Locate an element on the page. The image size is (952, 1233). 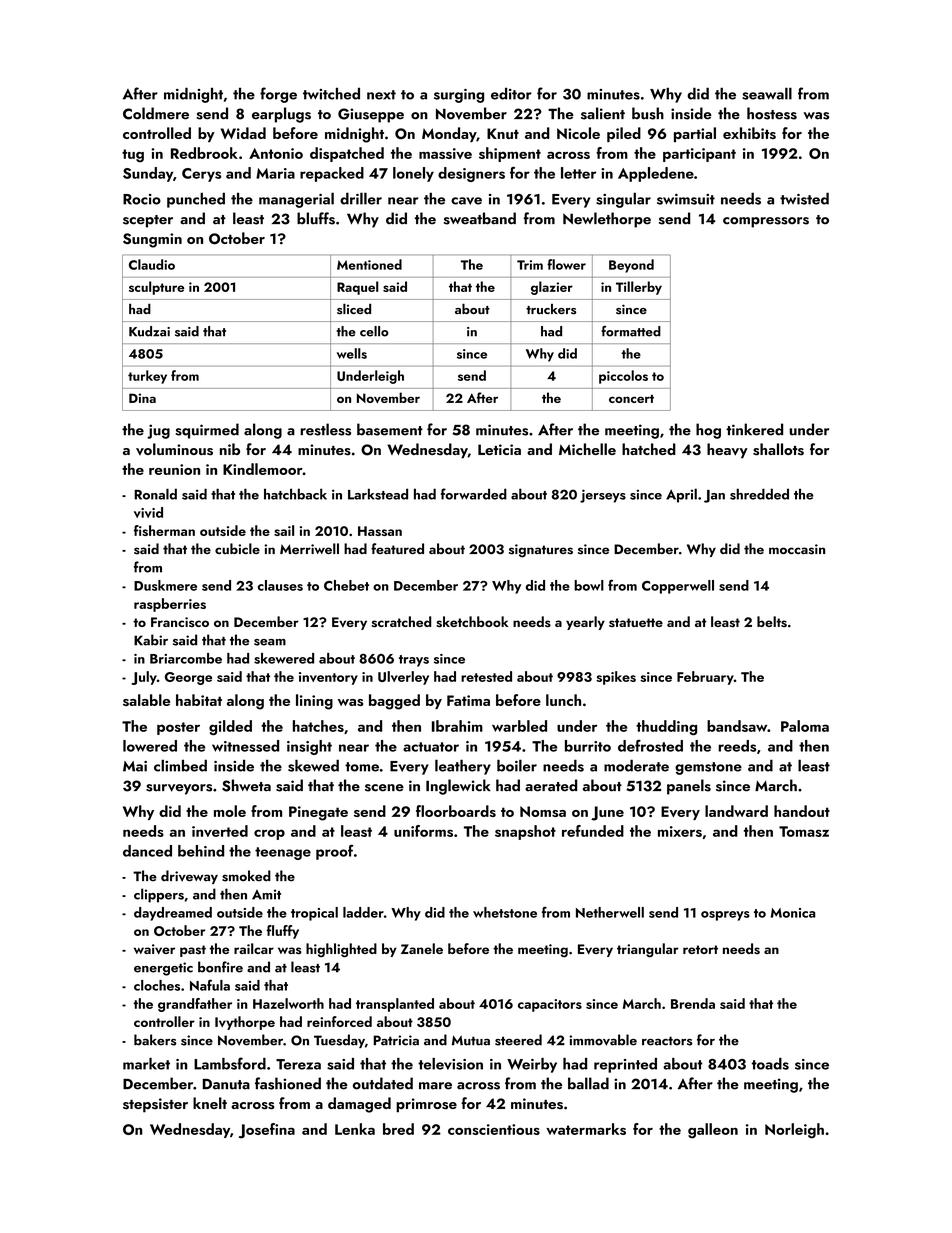
poster is located at coordinates (178, 728).
